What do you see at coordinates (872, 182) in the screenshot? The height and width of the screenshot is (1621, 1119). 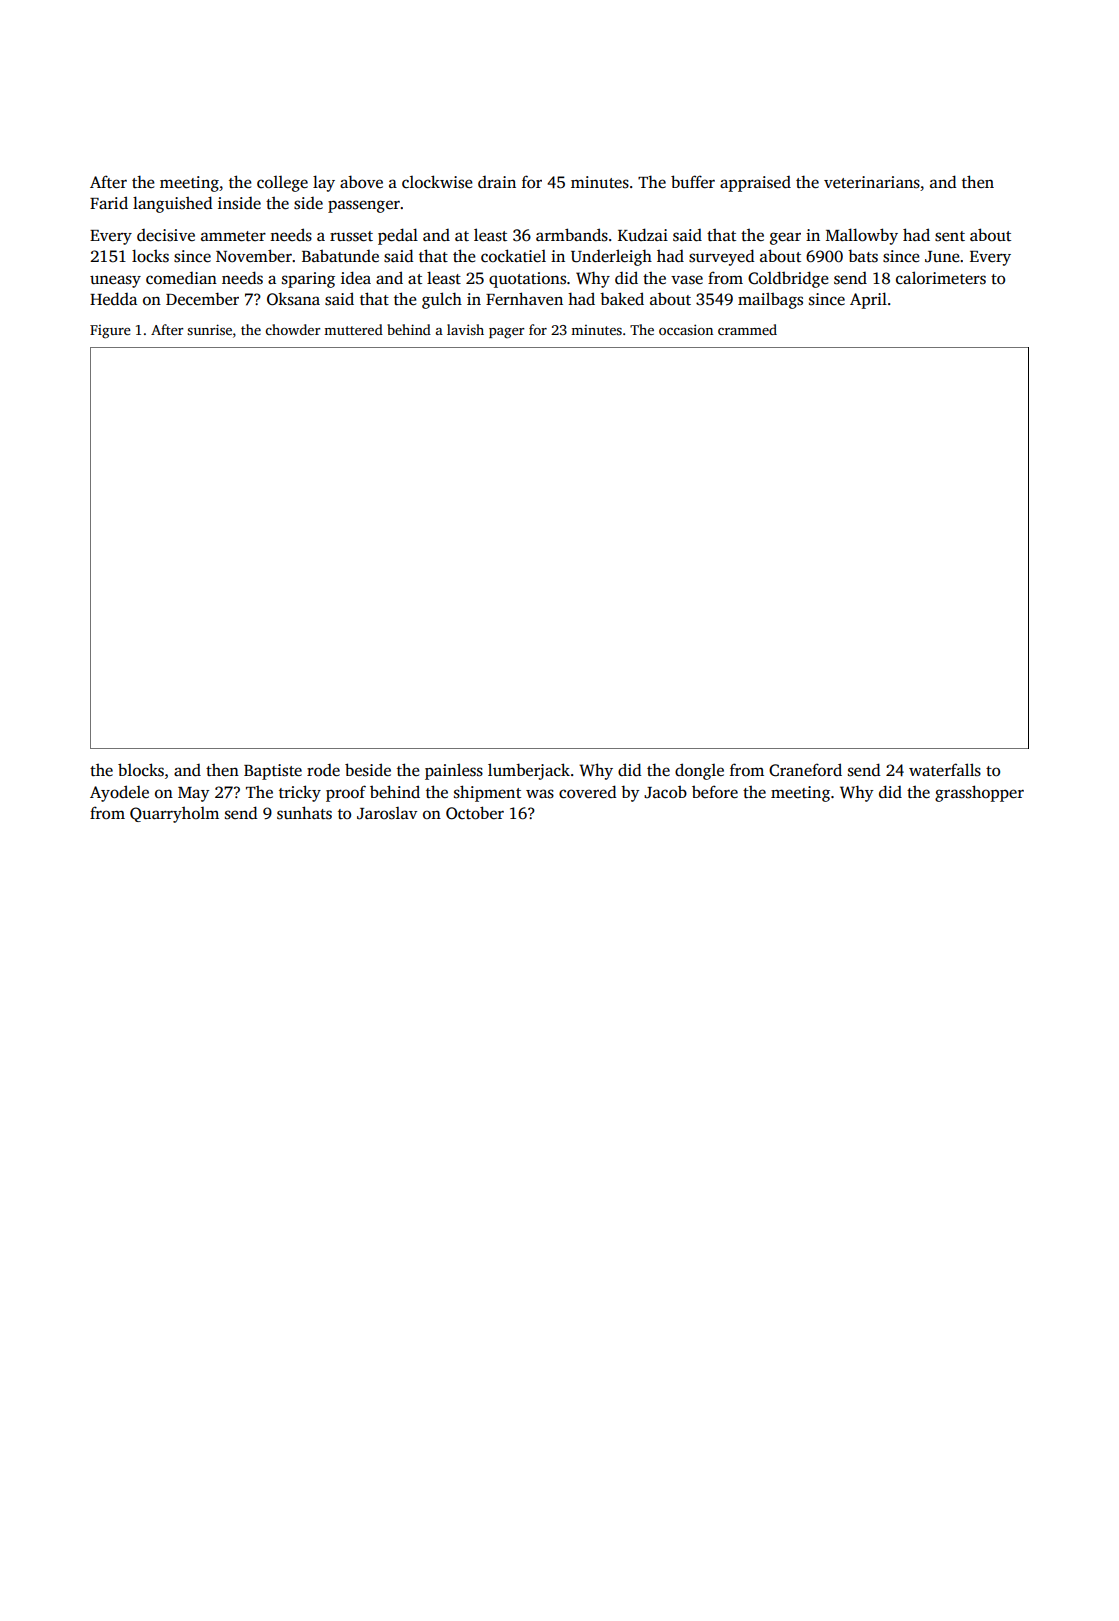 I see `veterinarians` at bounding box center [872, 182].
